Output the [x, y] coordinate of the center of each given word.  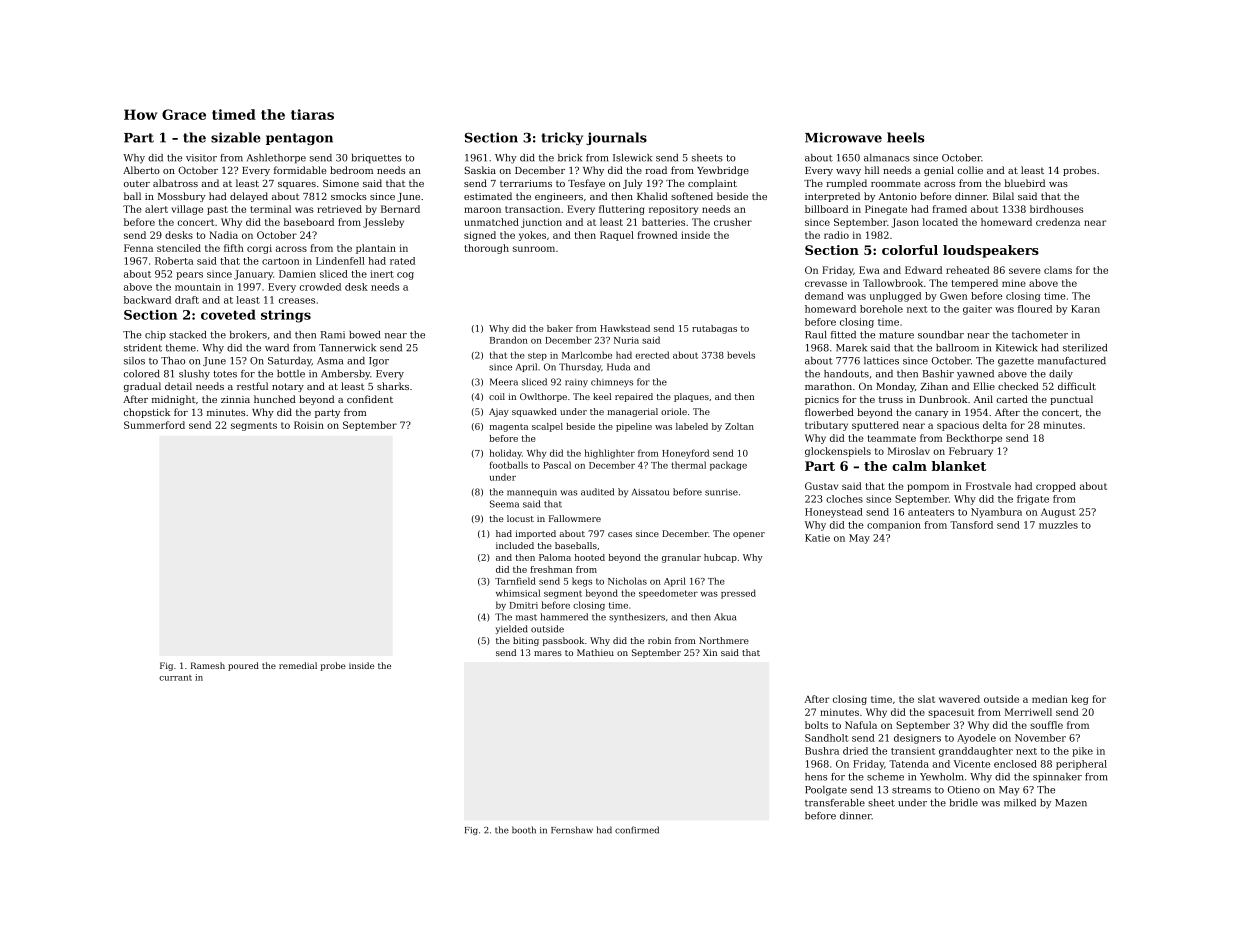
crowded [320, 287]
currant [175, 678]
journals [616, 138]
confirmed [637, 830]
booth [524, 830]
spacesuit [951, 713]
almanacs [887, 158]
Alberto [141, 170]
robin [659, 640]
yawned [975, 375]
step [537, 356]
